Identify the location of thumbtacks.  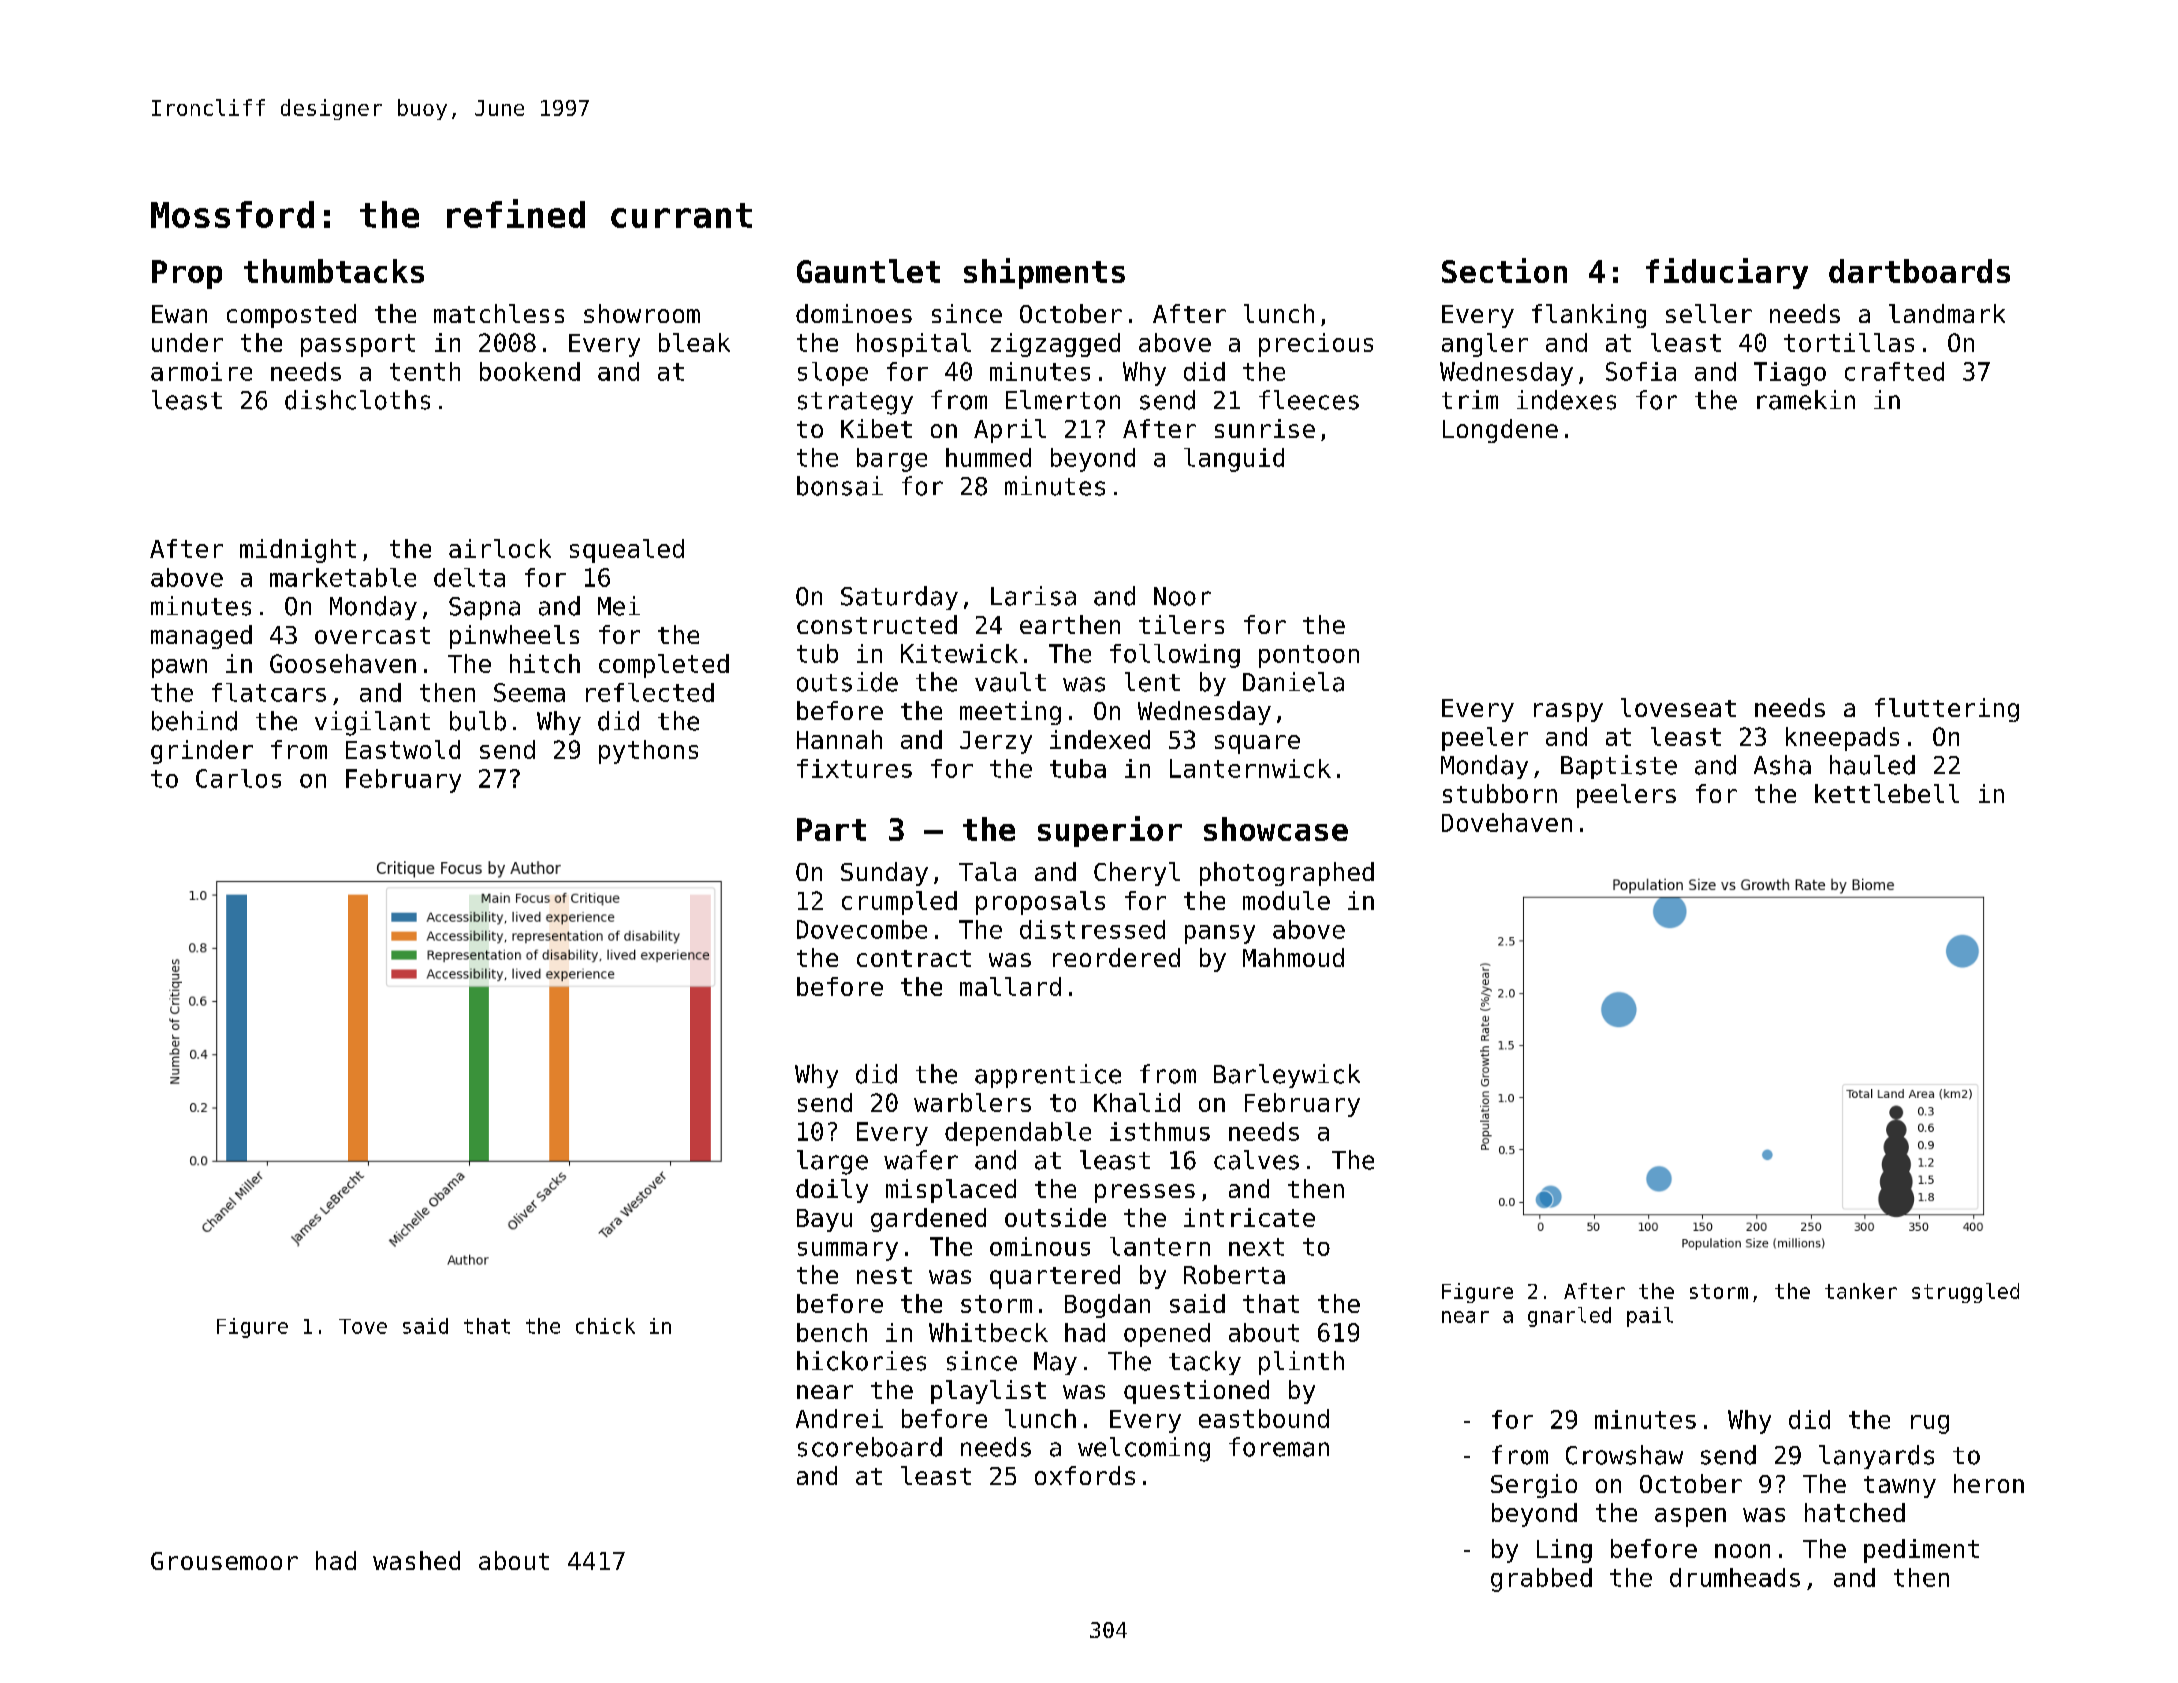
(334, 271).
